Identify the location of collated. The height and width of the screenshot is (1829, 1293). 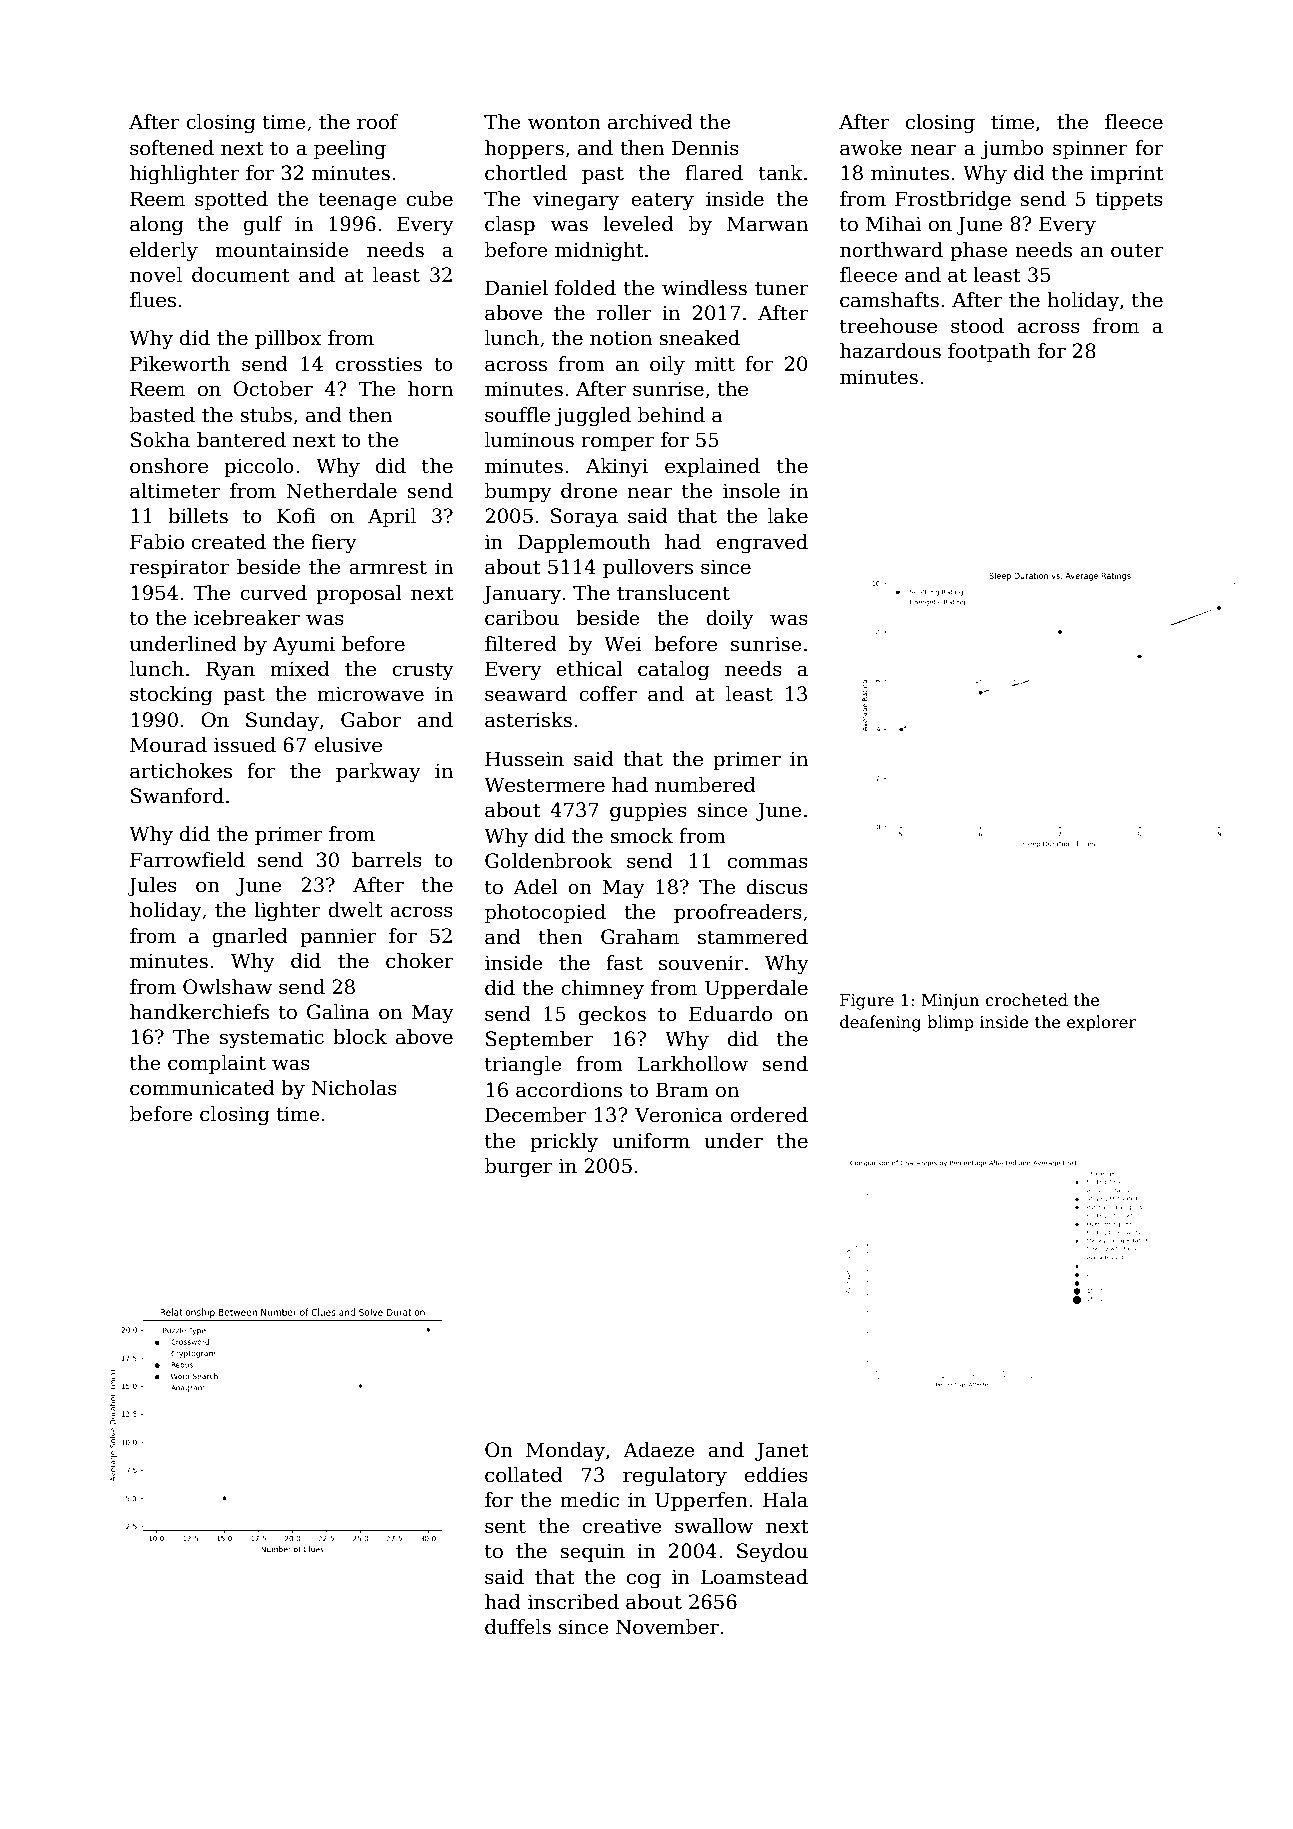
(524, 1475).
